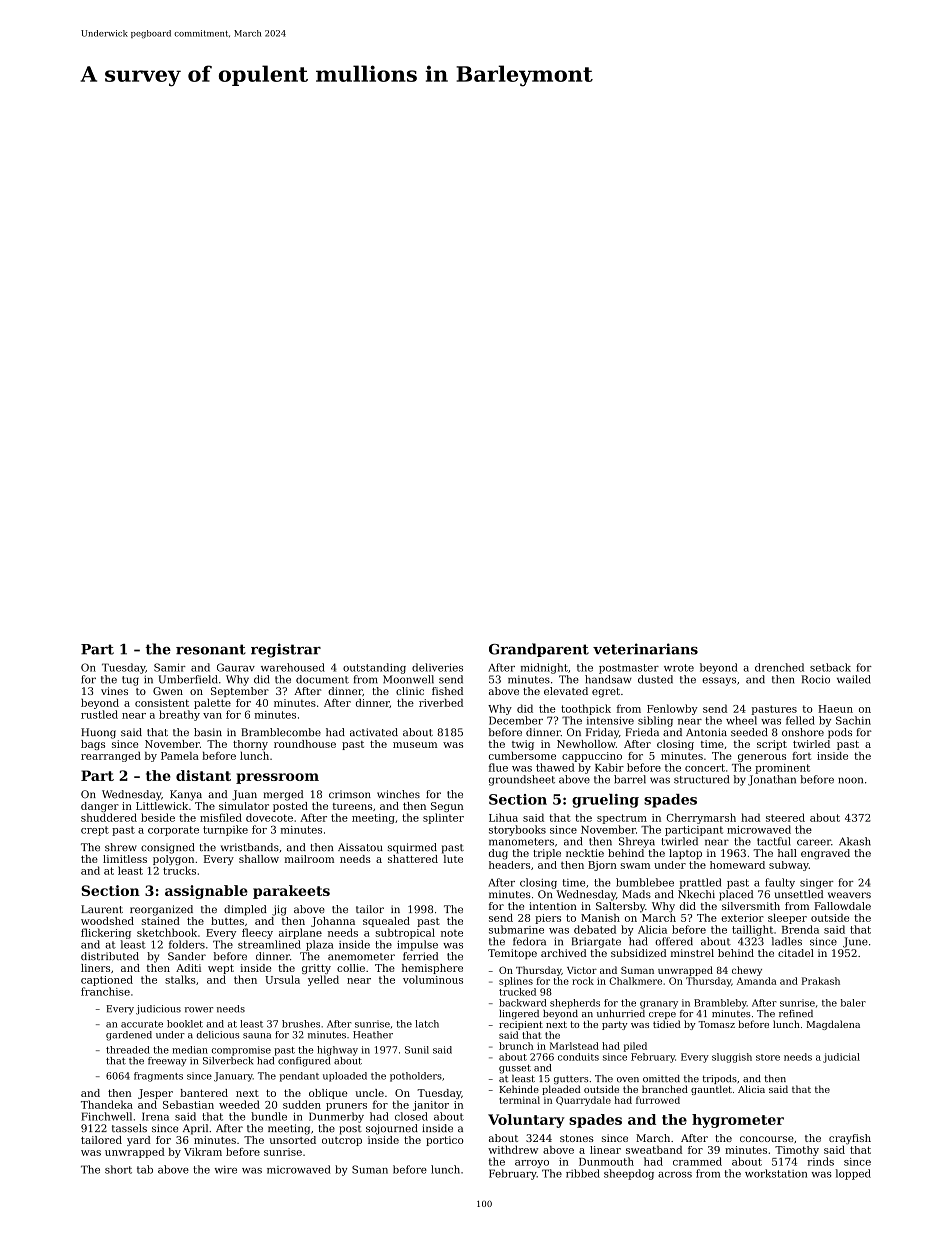  I want to click on debated, so click(595, 929).
